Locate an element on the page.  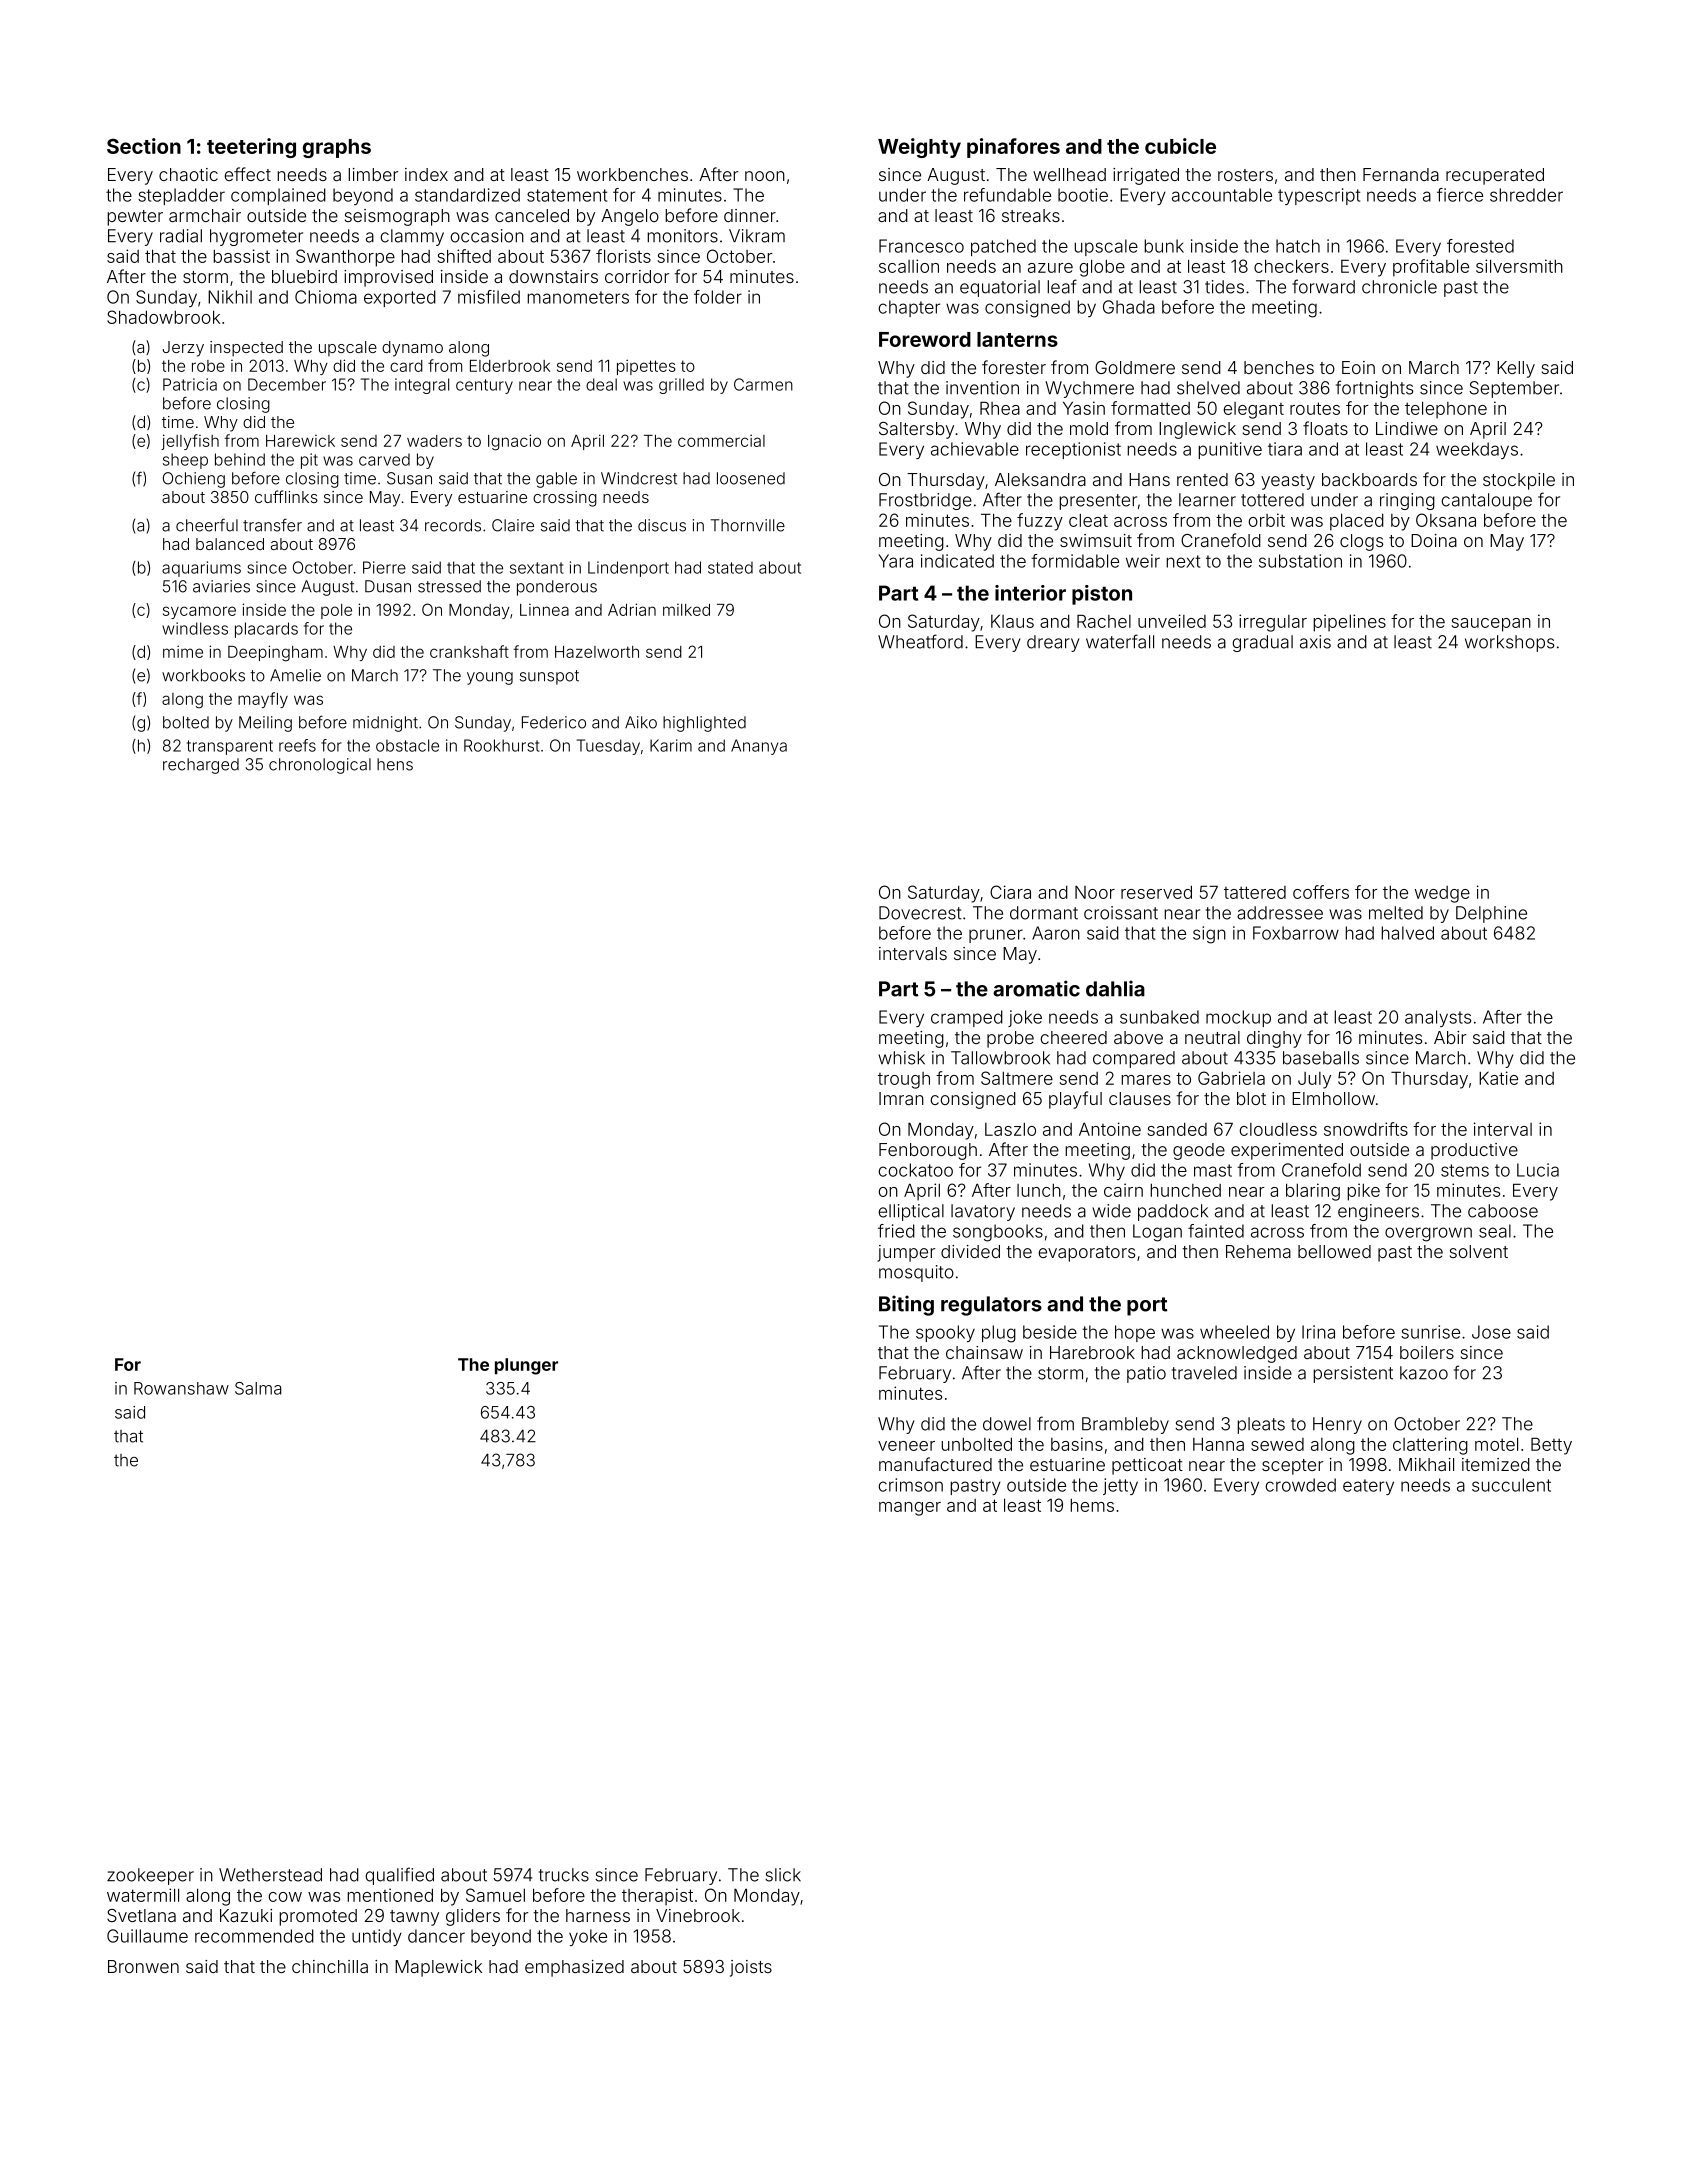
joists is located at coordinates (751, 1968).
